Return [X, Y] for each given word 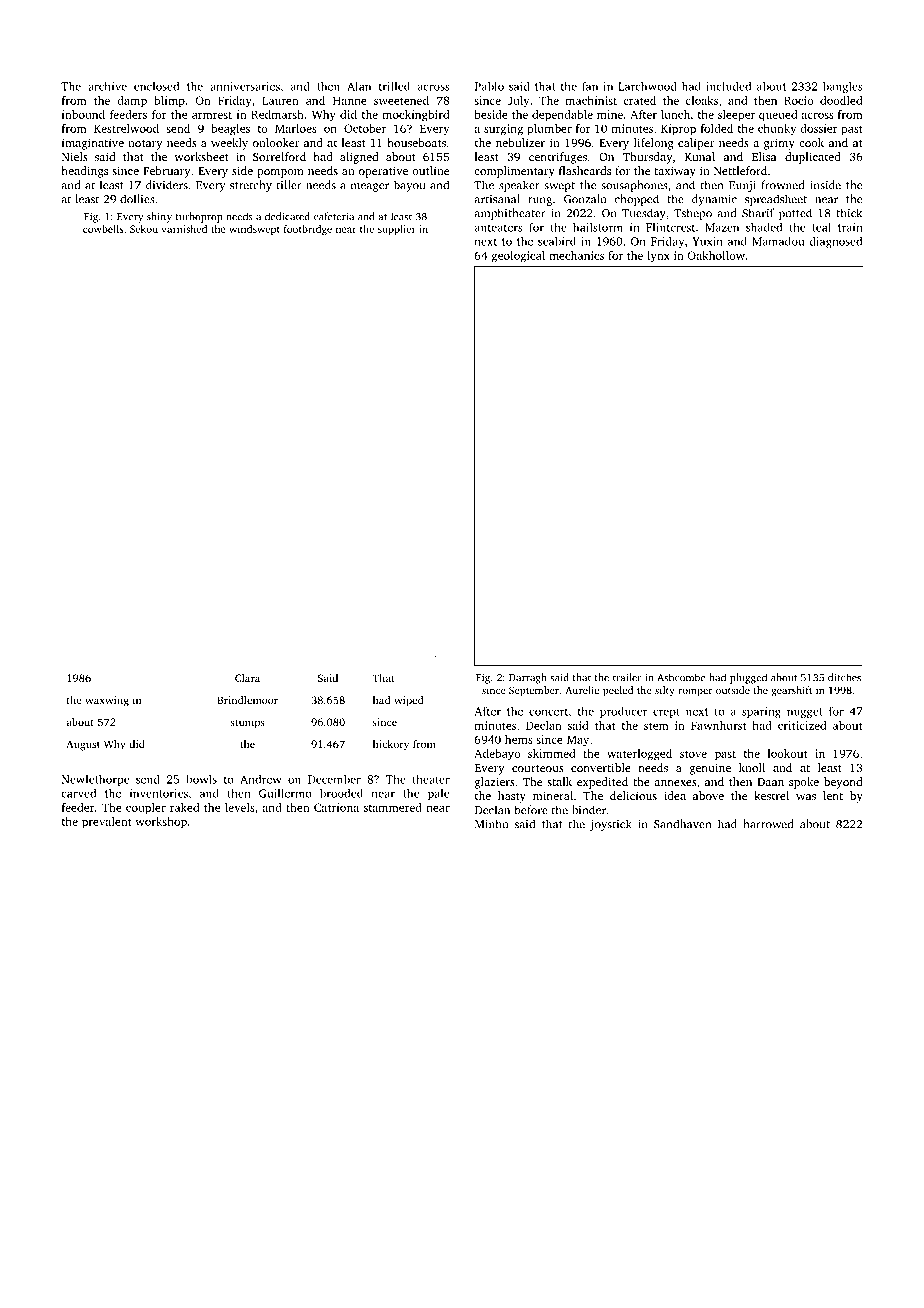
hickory [391, 745]
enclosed [156, 86]
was [806, 797]
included [728, 86]
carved [78, 793]
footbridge [308, 230]
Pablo [489, 86]
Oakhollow [716, 255]
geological [518, 257]
